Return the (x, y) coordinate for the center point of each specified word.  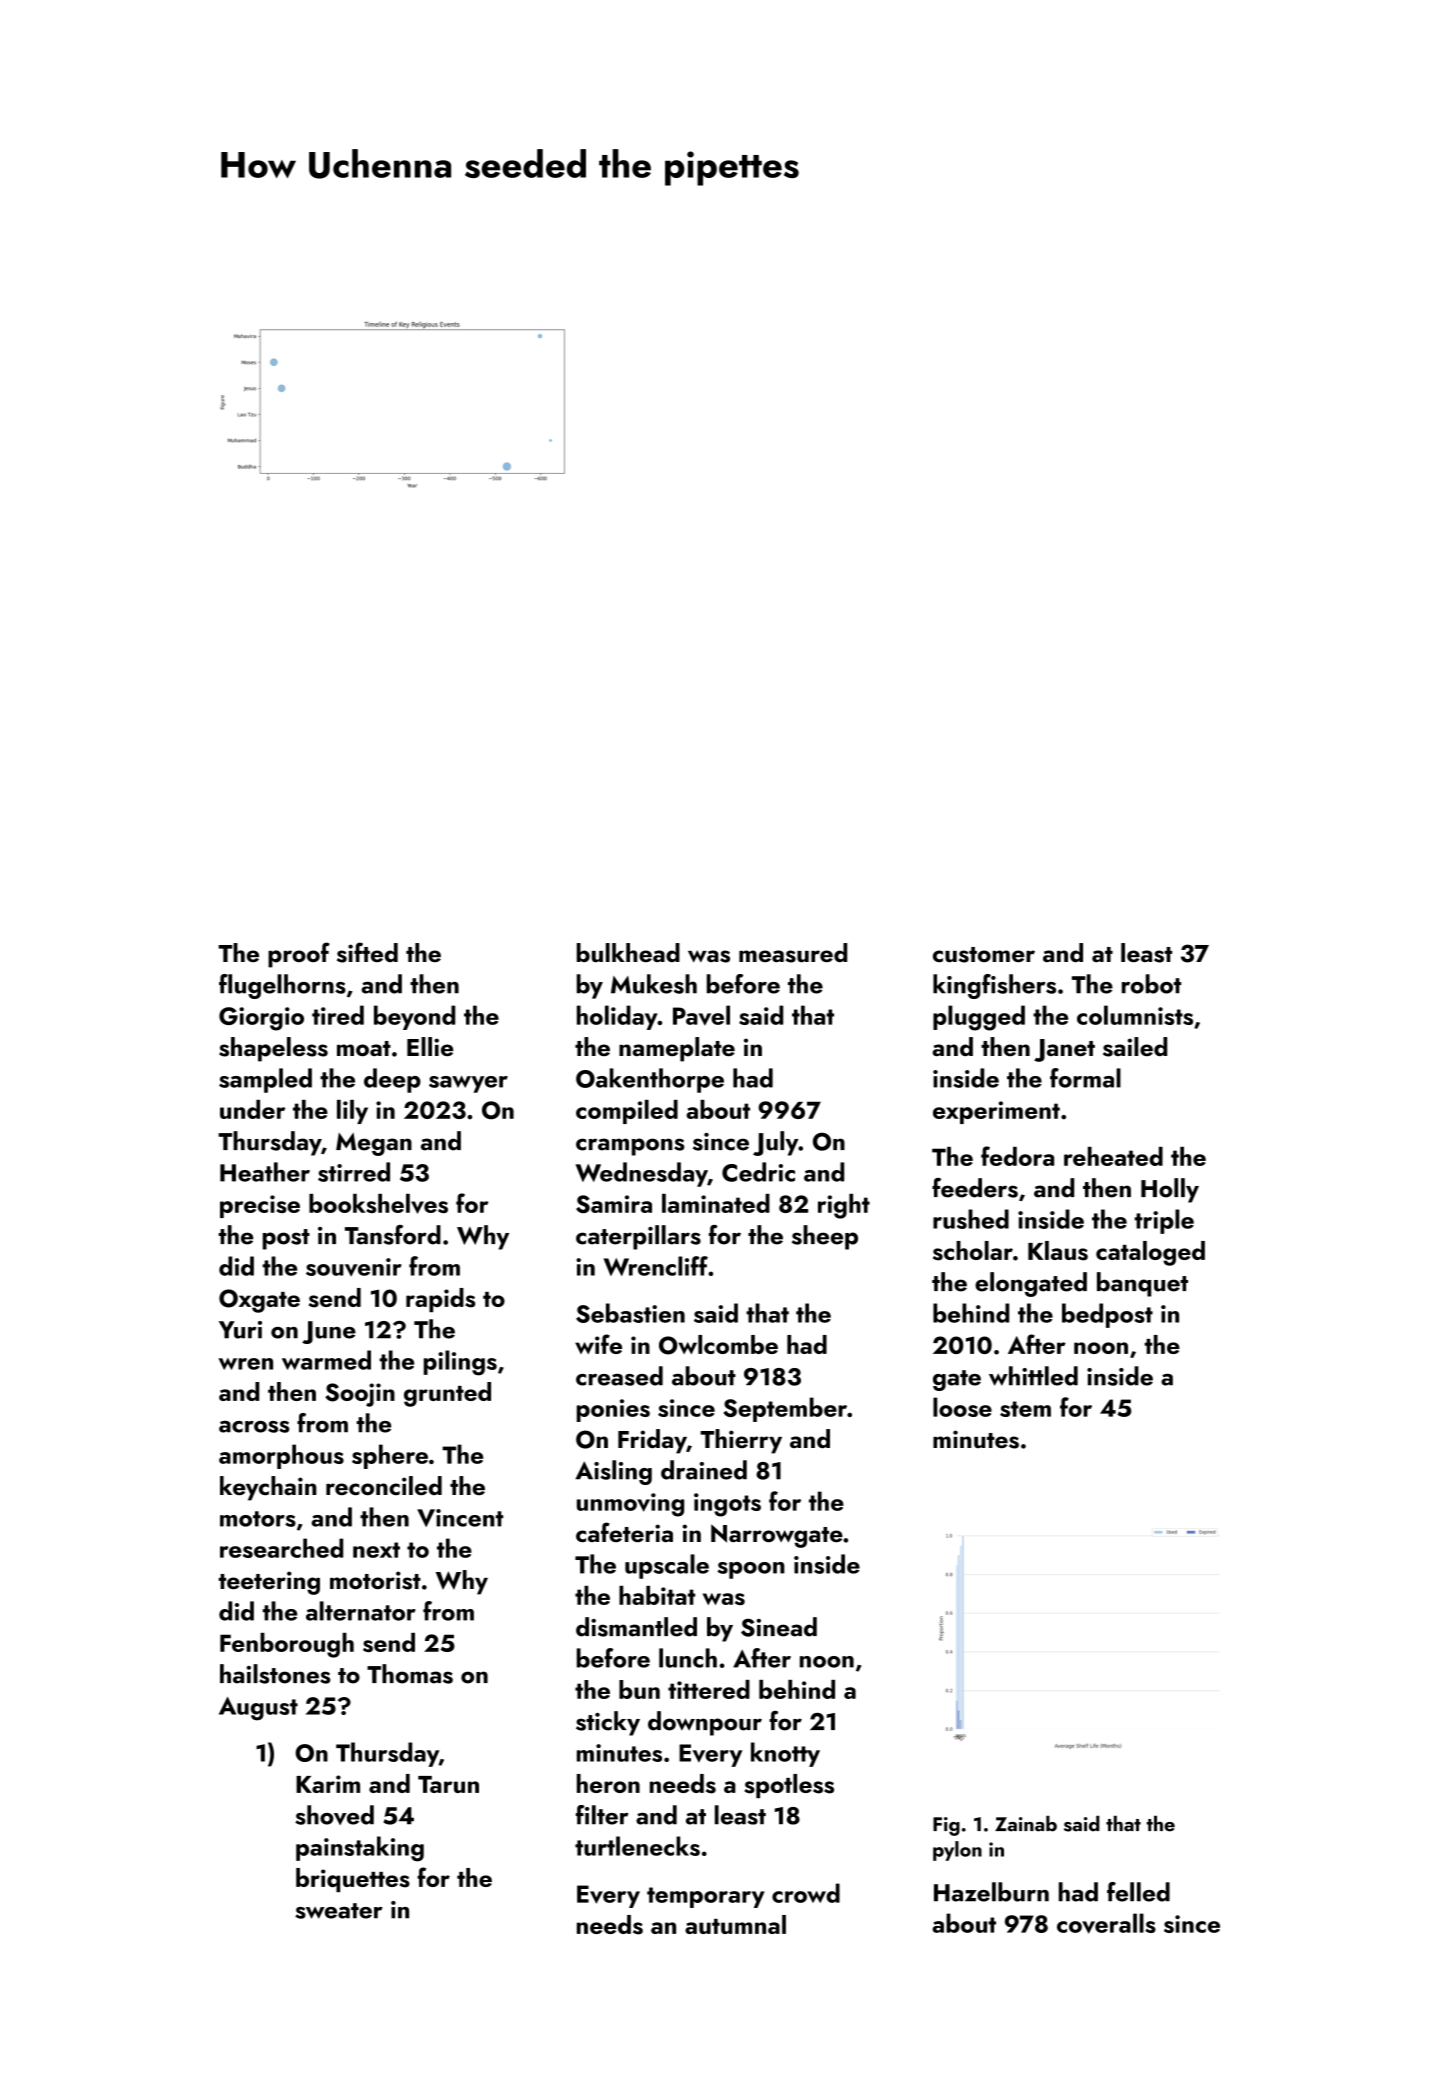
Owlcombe (718, 1345)
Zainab (1026, 1824)
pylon (957, 1851)
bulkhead (628, 953)
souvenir (354, 1267)
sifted (367, 952)
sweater (339, 1911)
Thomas (410, 1674)
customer (984, 955)
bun (639, 1689)
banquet (1142, 1284)
